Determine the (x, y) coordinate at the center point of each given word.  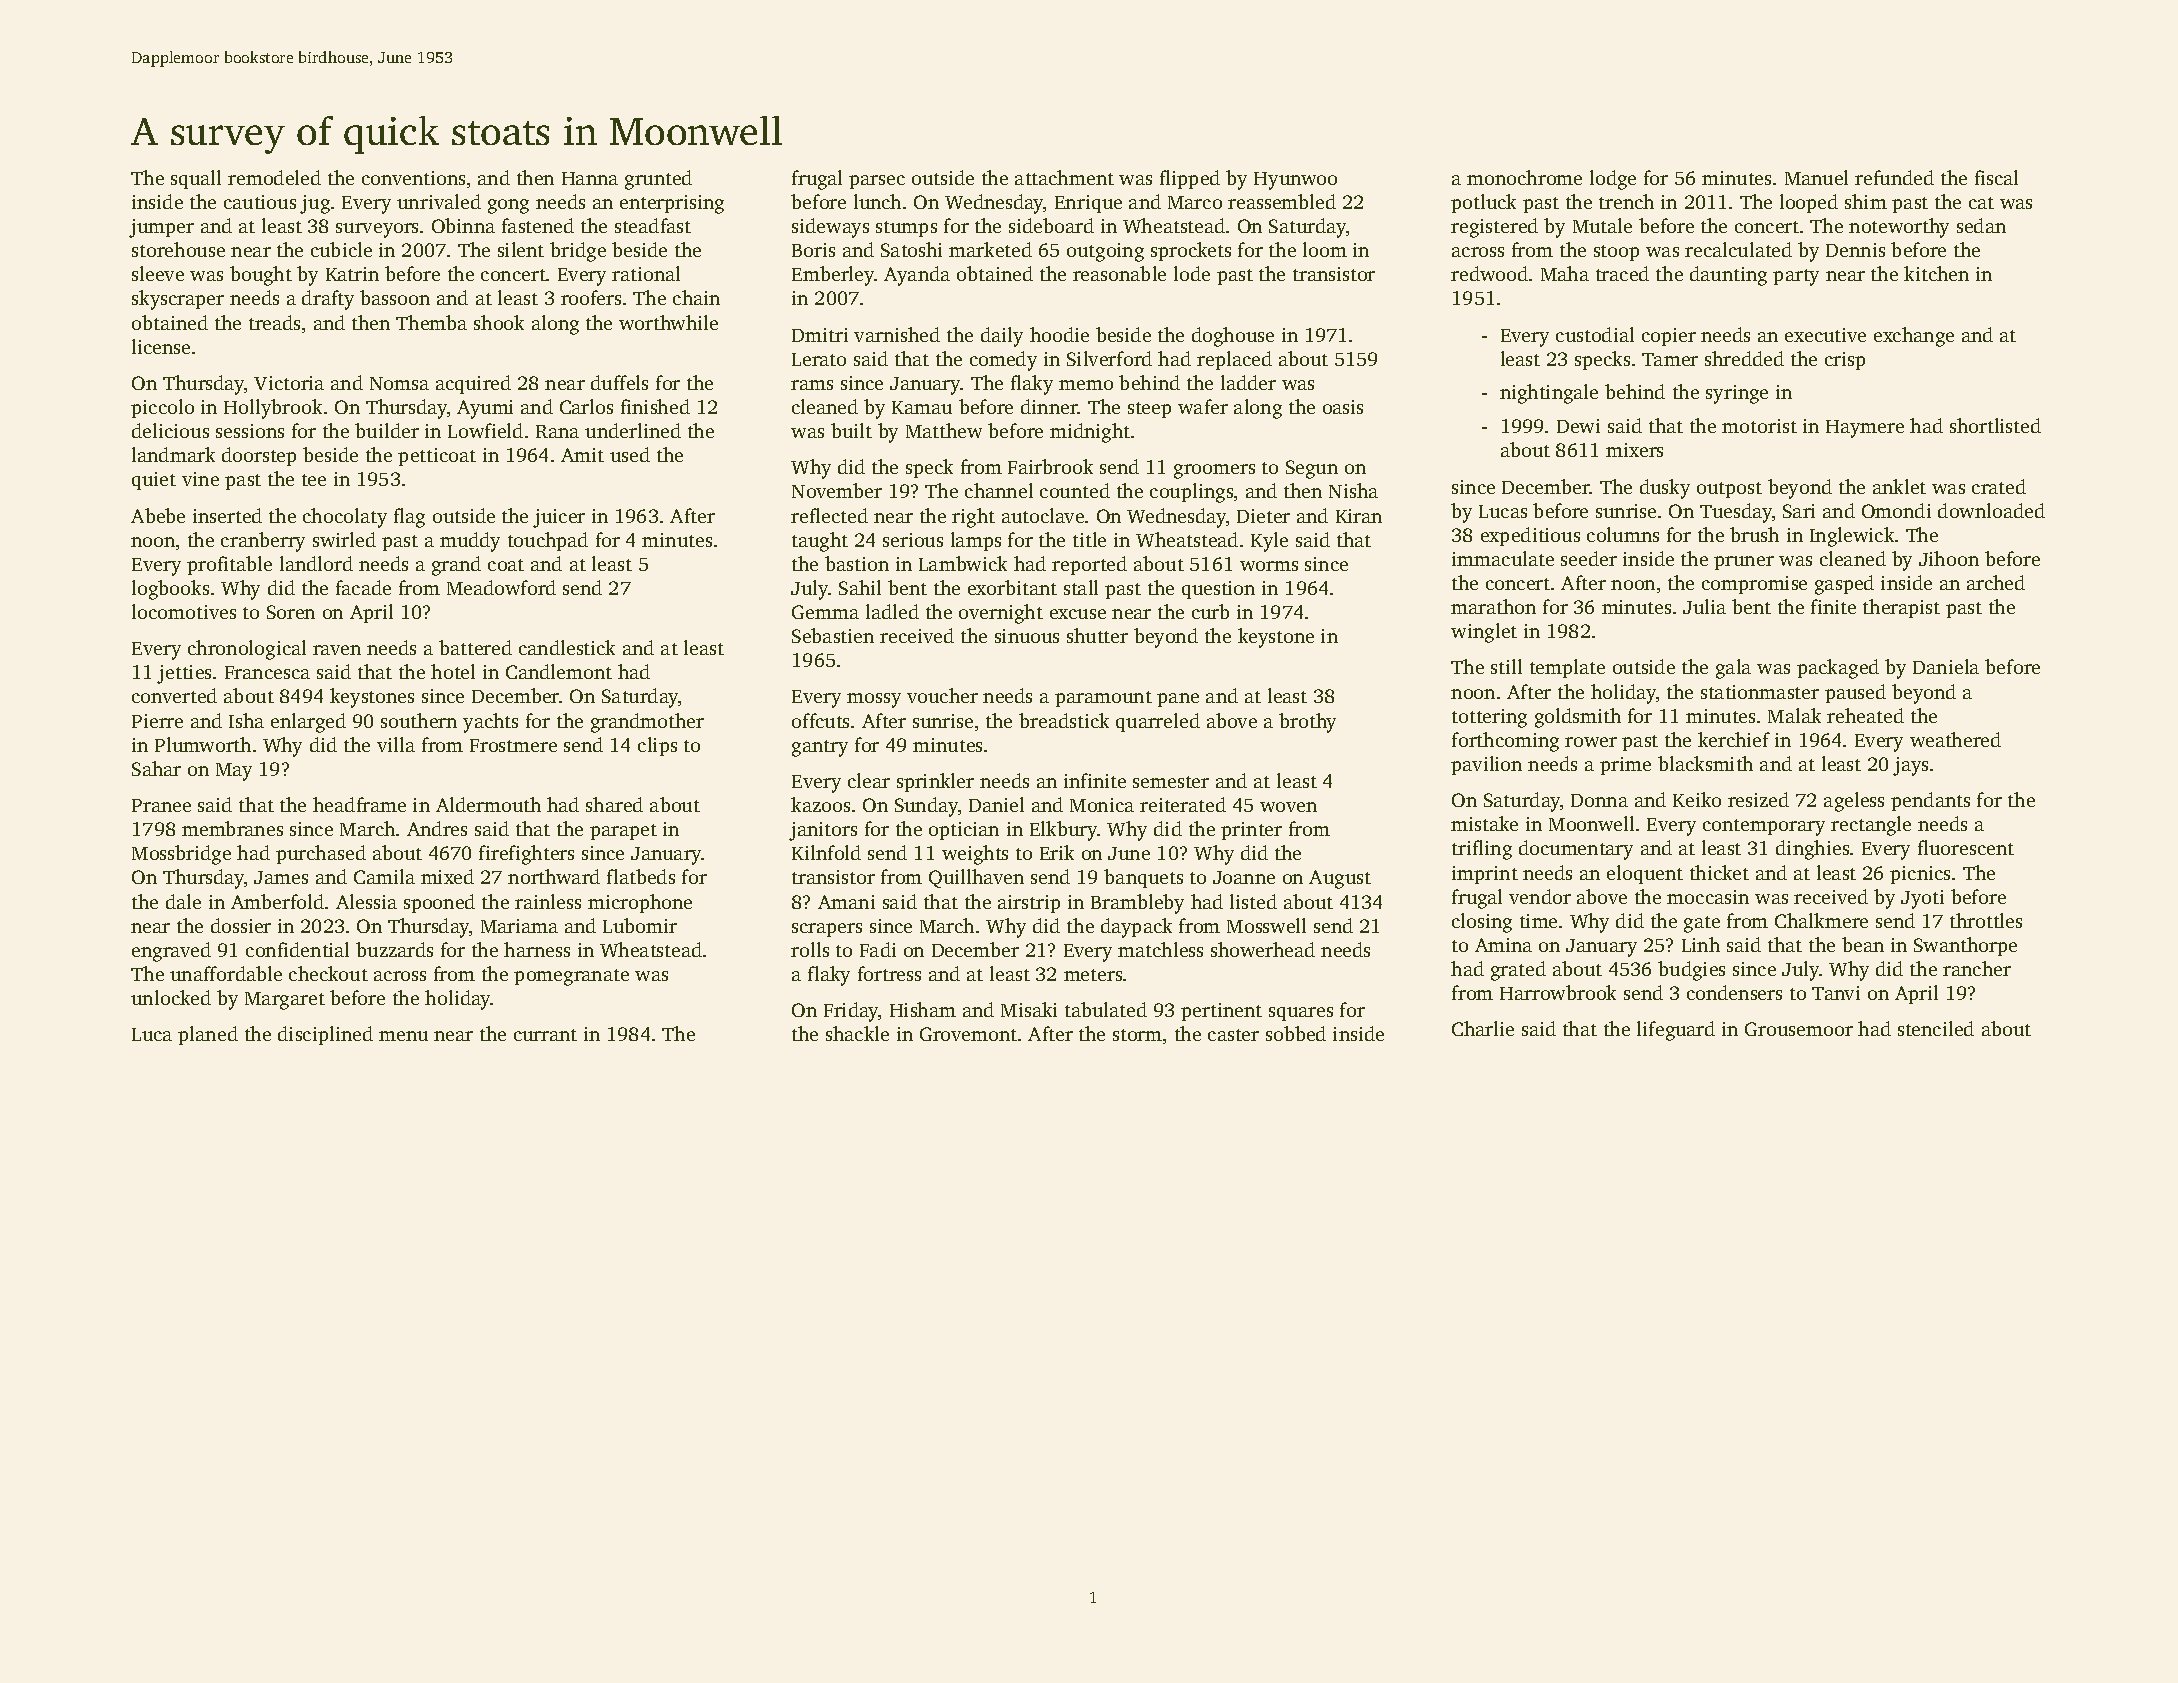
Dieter (1263, 516)
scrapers (827, 930)
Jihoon (1949, 558)
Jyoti (1922, 899)
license (161, 346)
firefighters (526, 855)
